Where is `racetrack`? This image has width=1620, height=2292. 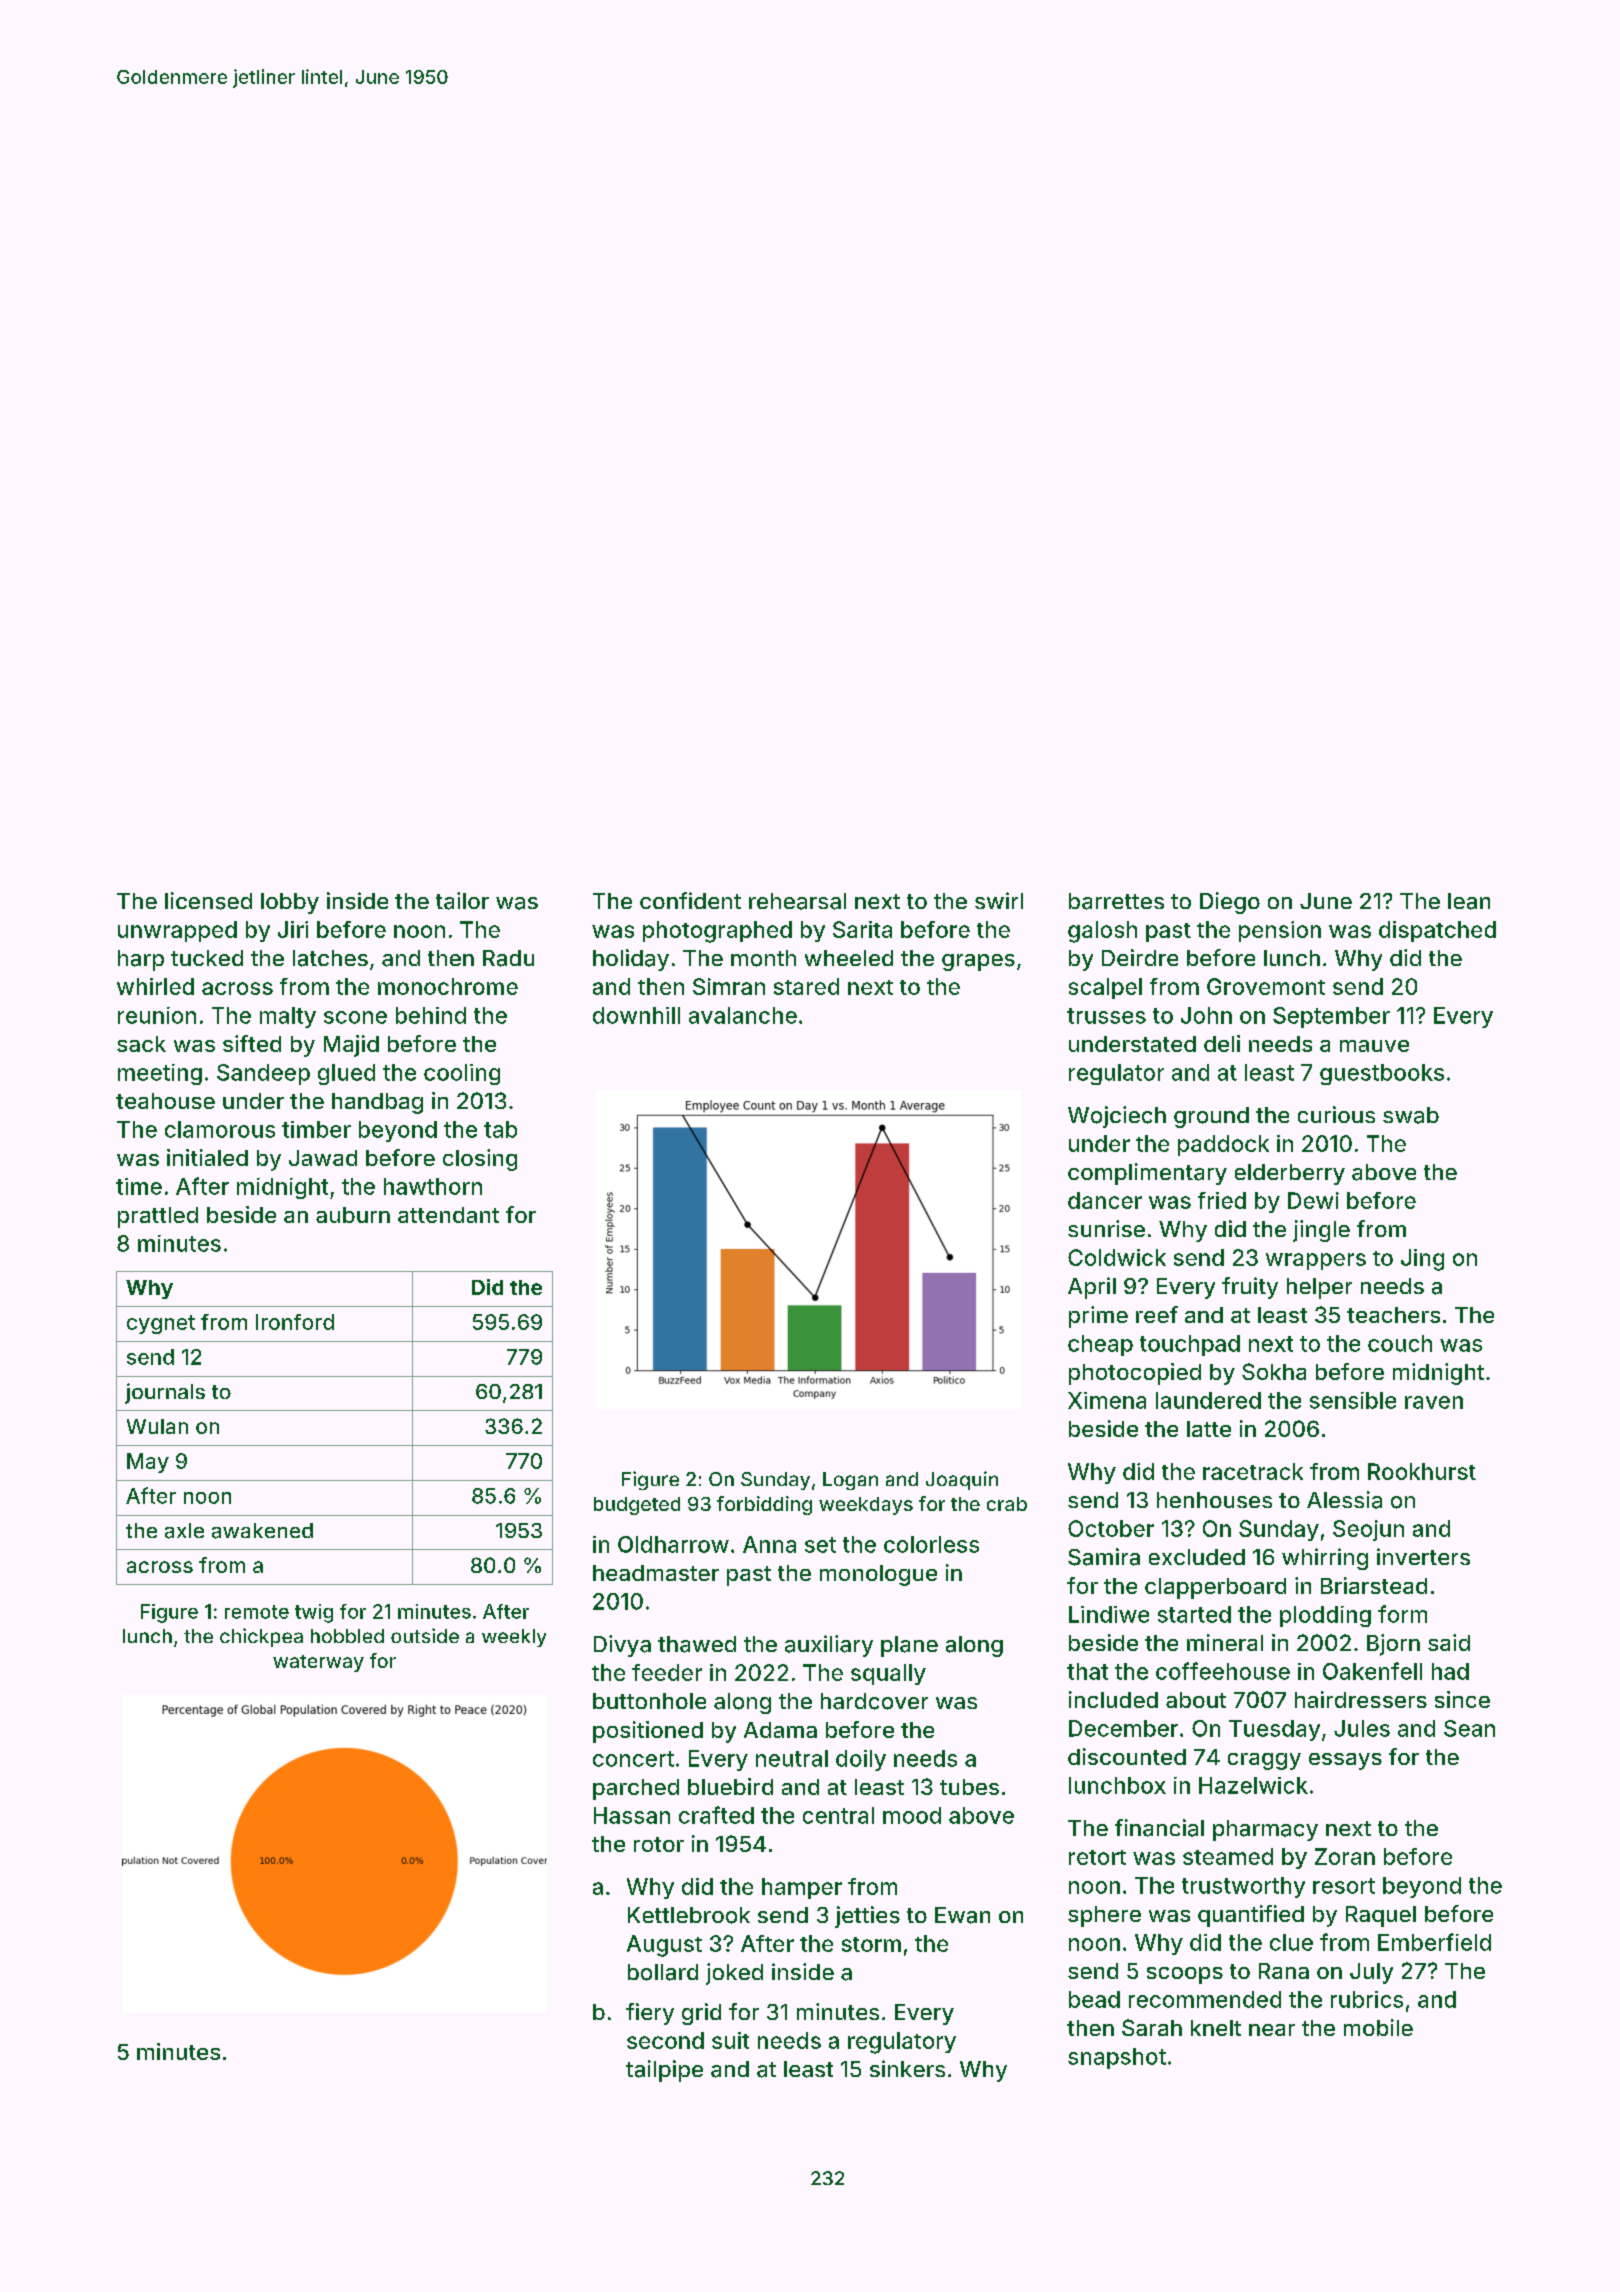 racetrack is located at coordinates (1253, 1471).
